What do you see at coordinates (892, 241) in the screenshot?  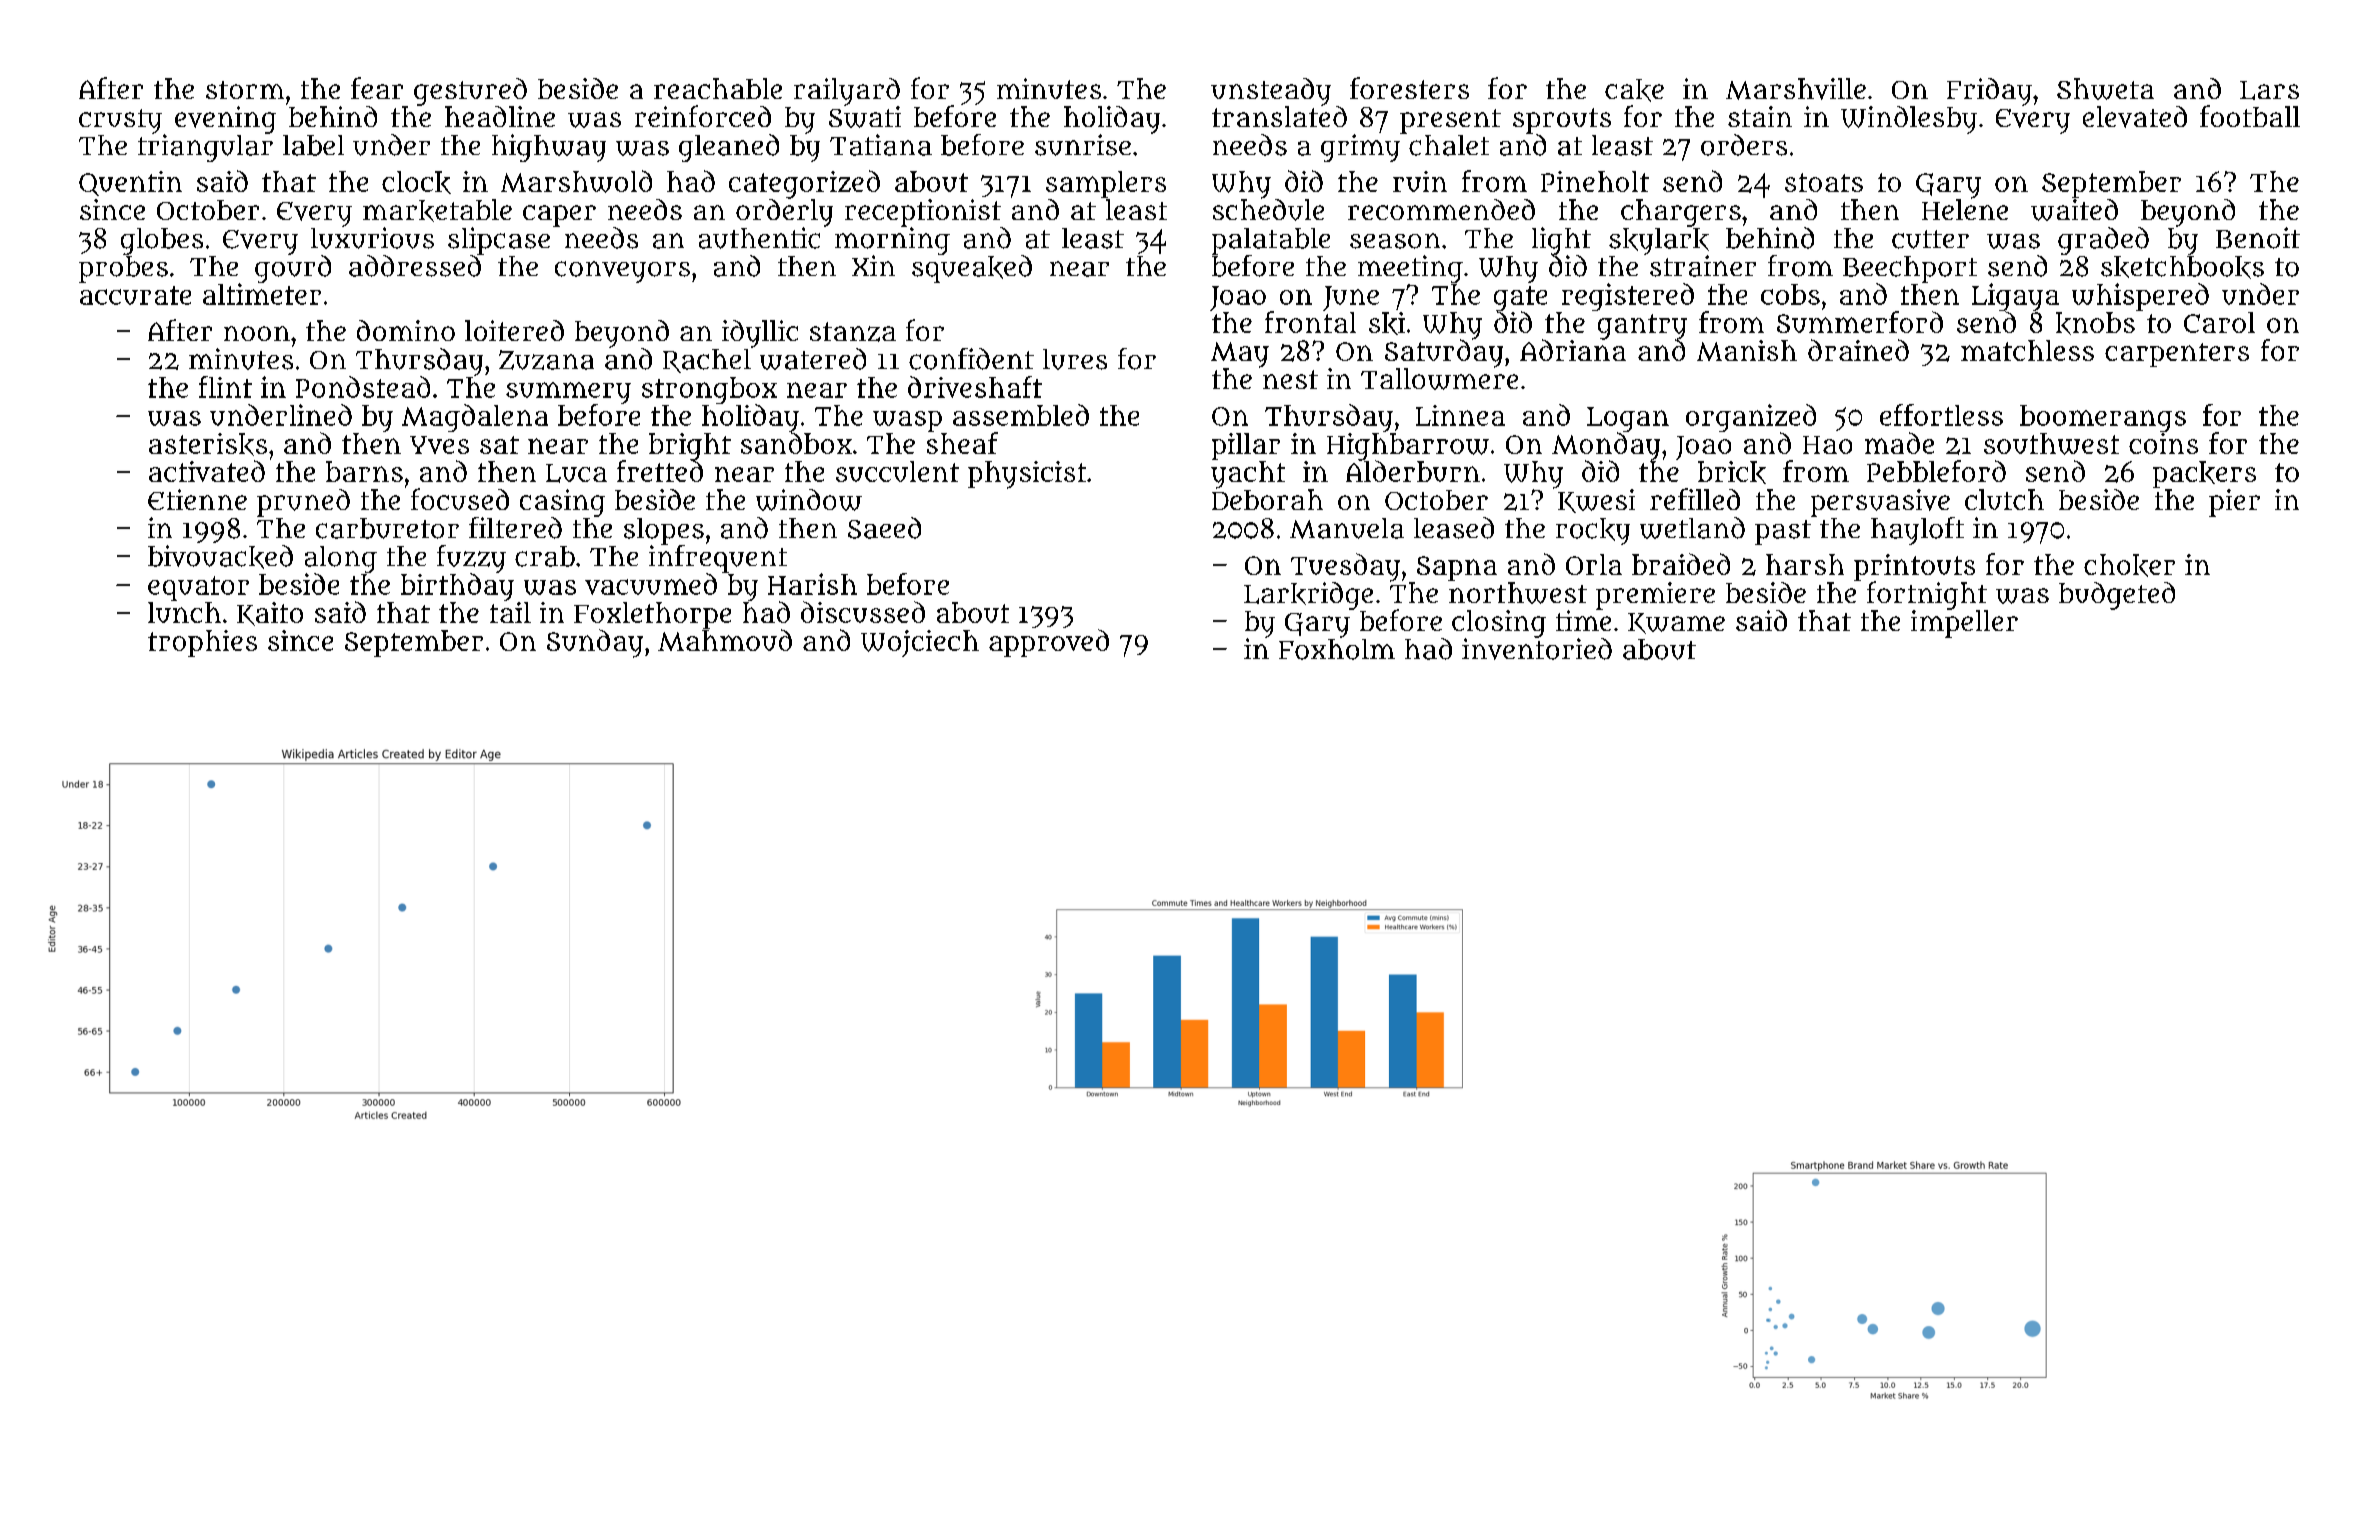 I see `morning` at bounding box center [892, 241].
